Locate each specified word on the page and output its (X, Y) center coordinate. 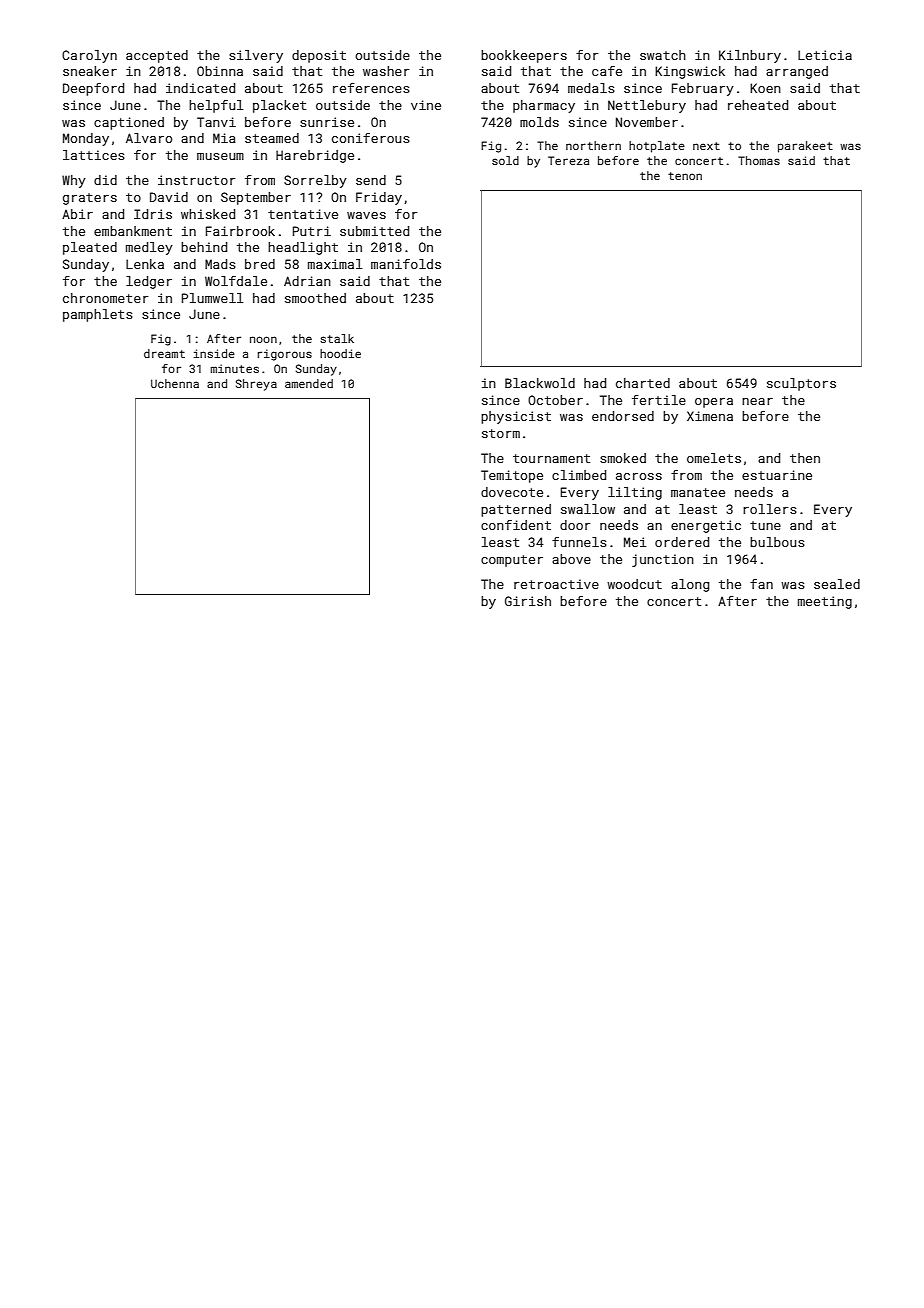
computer (512, 561)
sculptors (801, 384)
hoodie (340, 353)
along (690, 585)
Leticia (825, 55)
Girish (528, 601)
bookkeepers (524, 56)
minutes (235, 368)
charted (643, 383)
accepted (157, 56)
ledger (149, 282)
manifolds (406, 264)
